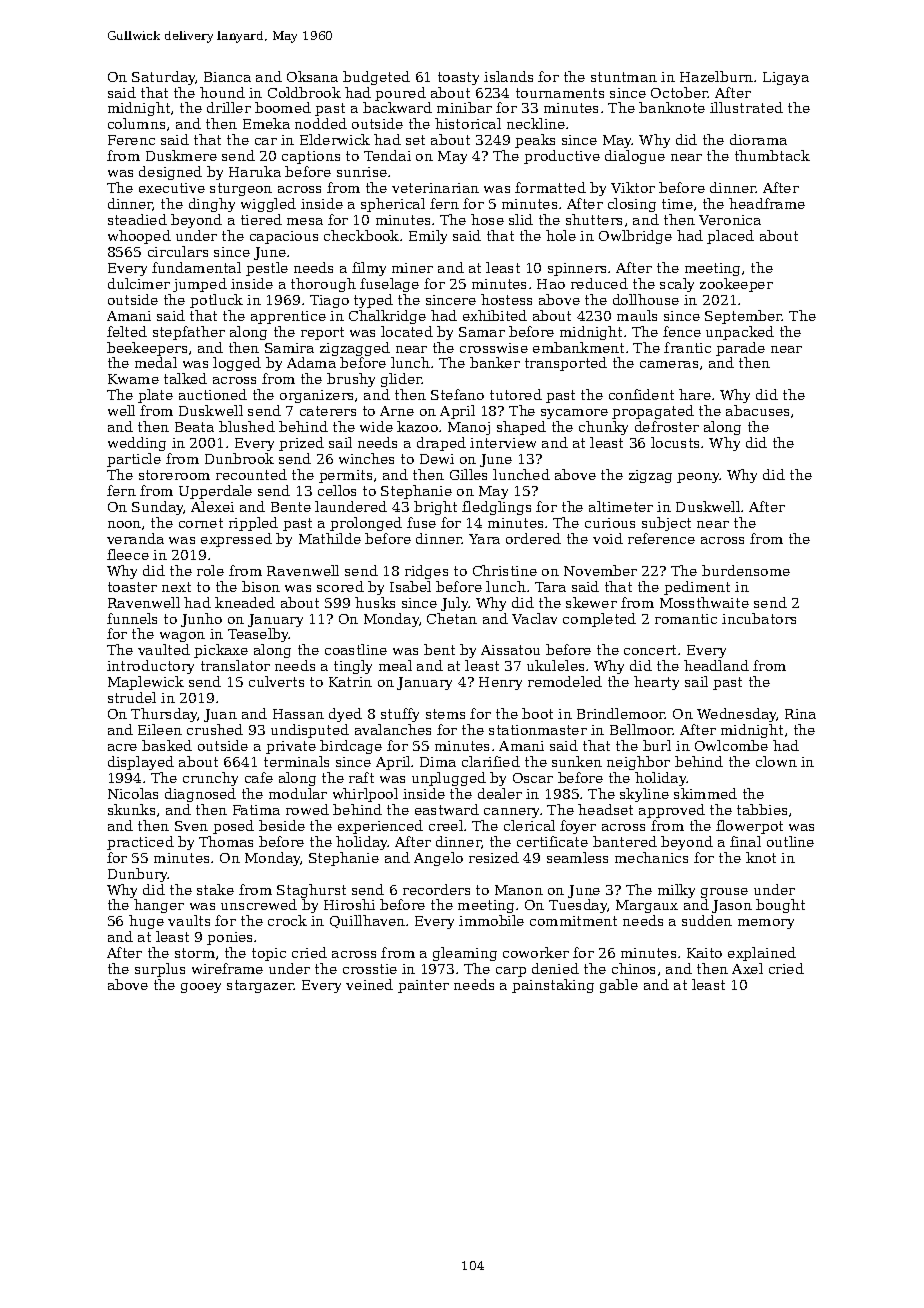  Describe the element at coordinates (550, 587) in the screenshot. I see `Tara` at that location.
